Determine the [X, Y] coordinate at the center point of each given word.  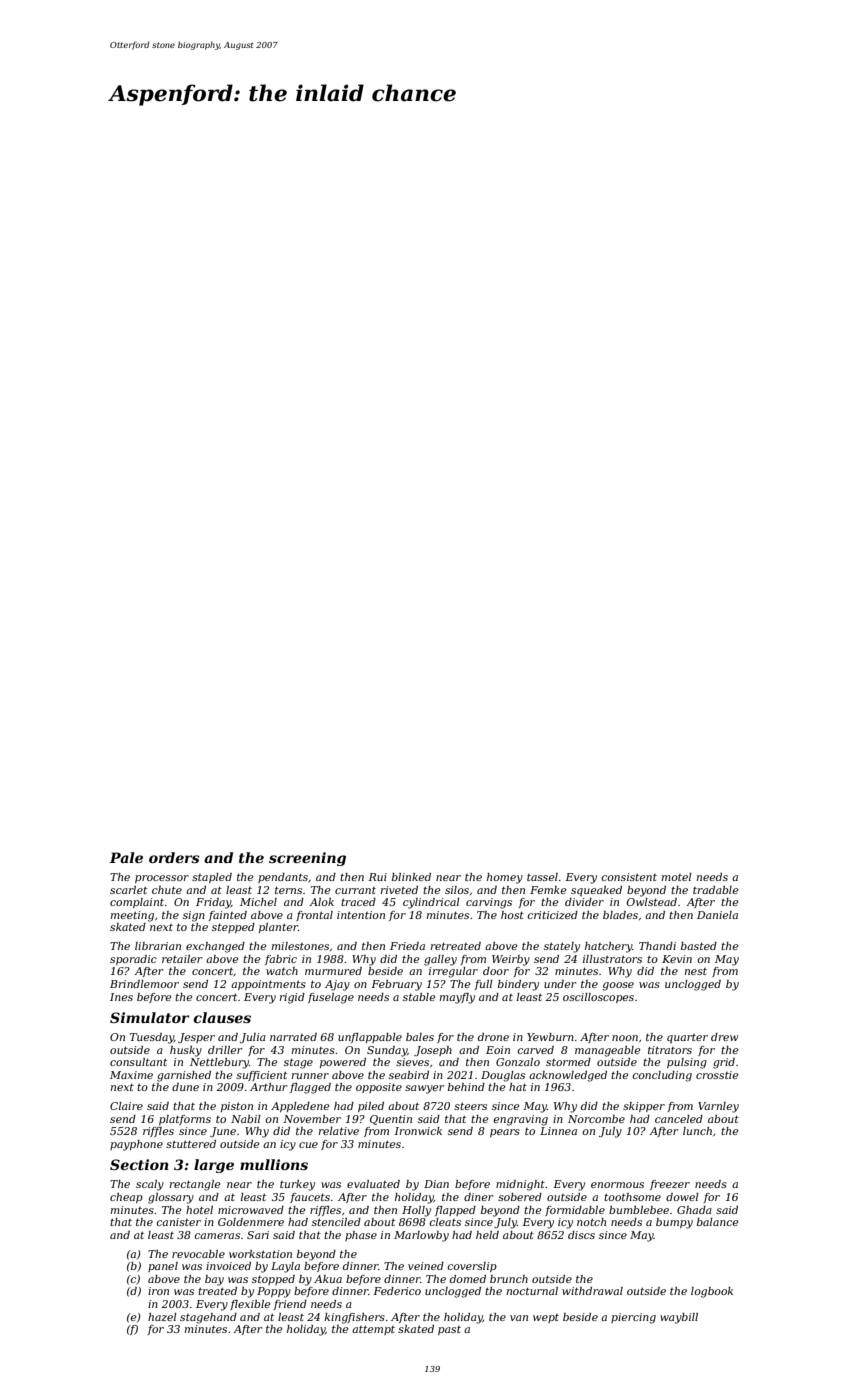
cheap [126, 1198]
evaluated [373, 1184]
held [487, 1235]
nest [695, 971]
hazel [162, 1317]
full [483, 985]
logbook [712, 1292]
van [519, 1318]
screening [307, 859]
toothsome [632, 1197]
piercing [633, 1318]
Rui [377, 877]
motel [676, 877]
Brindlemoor [144, 984]
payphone [136, 1145]
